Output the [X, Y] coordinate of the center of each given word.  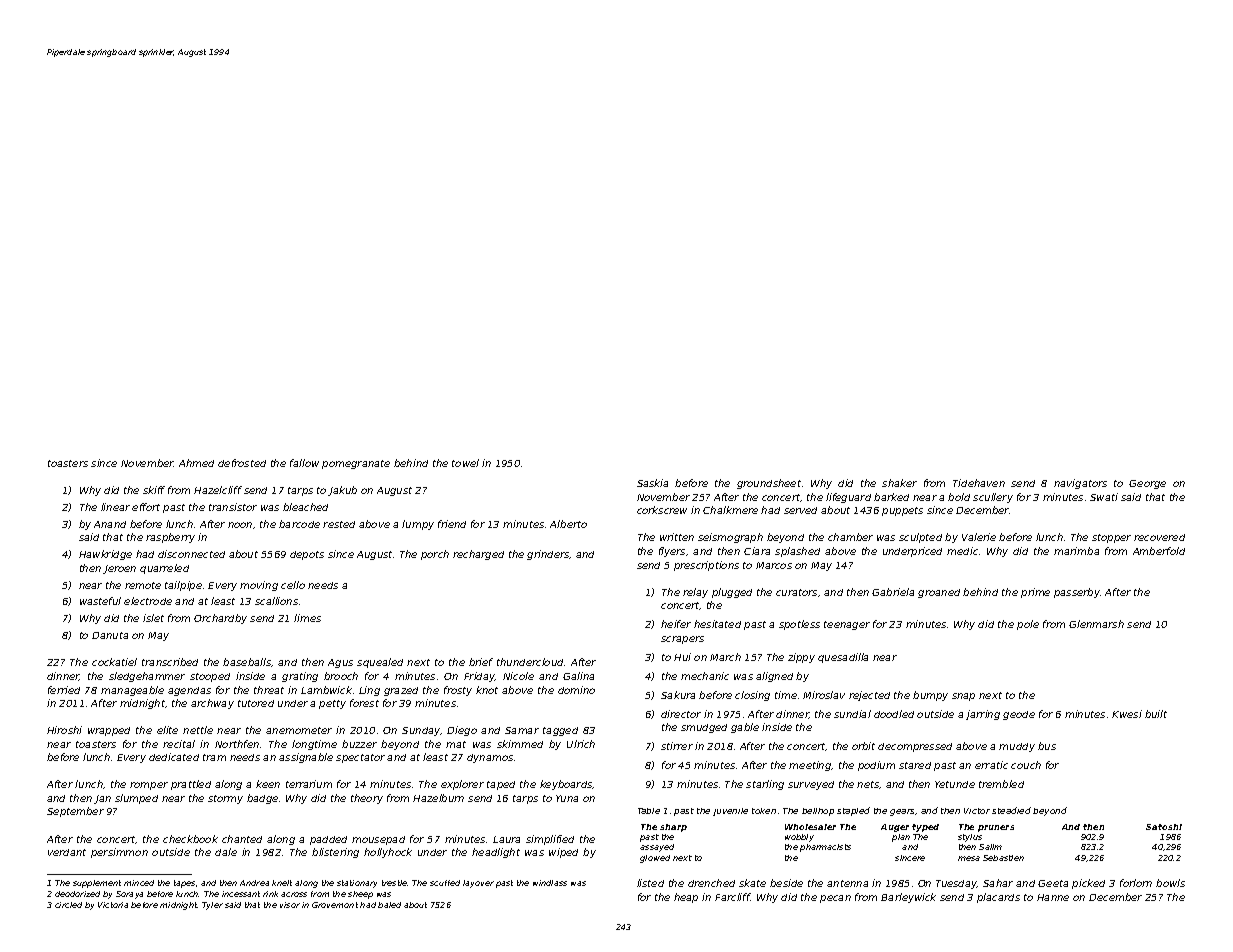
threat [269, 690]
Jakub [342, 491]
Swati [1104, 497]
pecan [835, 899]
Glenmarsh [1096, 624]
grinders [548, 555]
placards [998, 898]
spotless [799, 625]
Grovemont [335, 905]
